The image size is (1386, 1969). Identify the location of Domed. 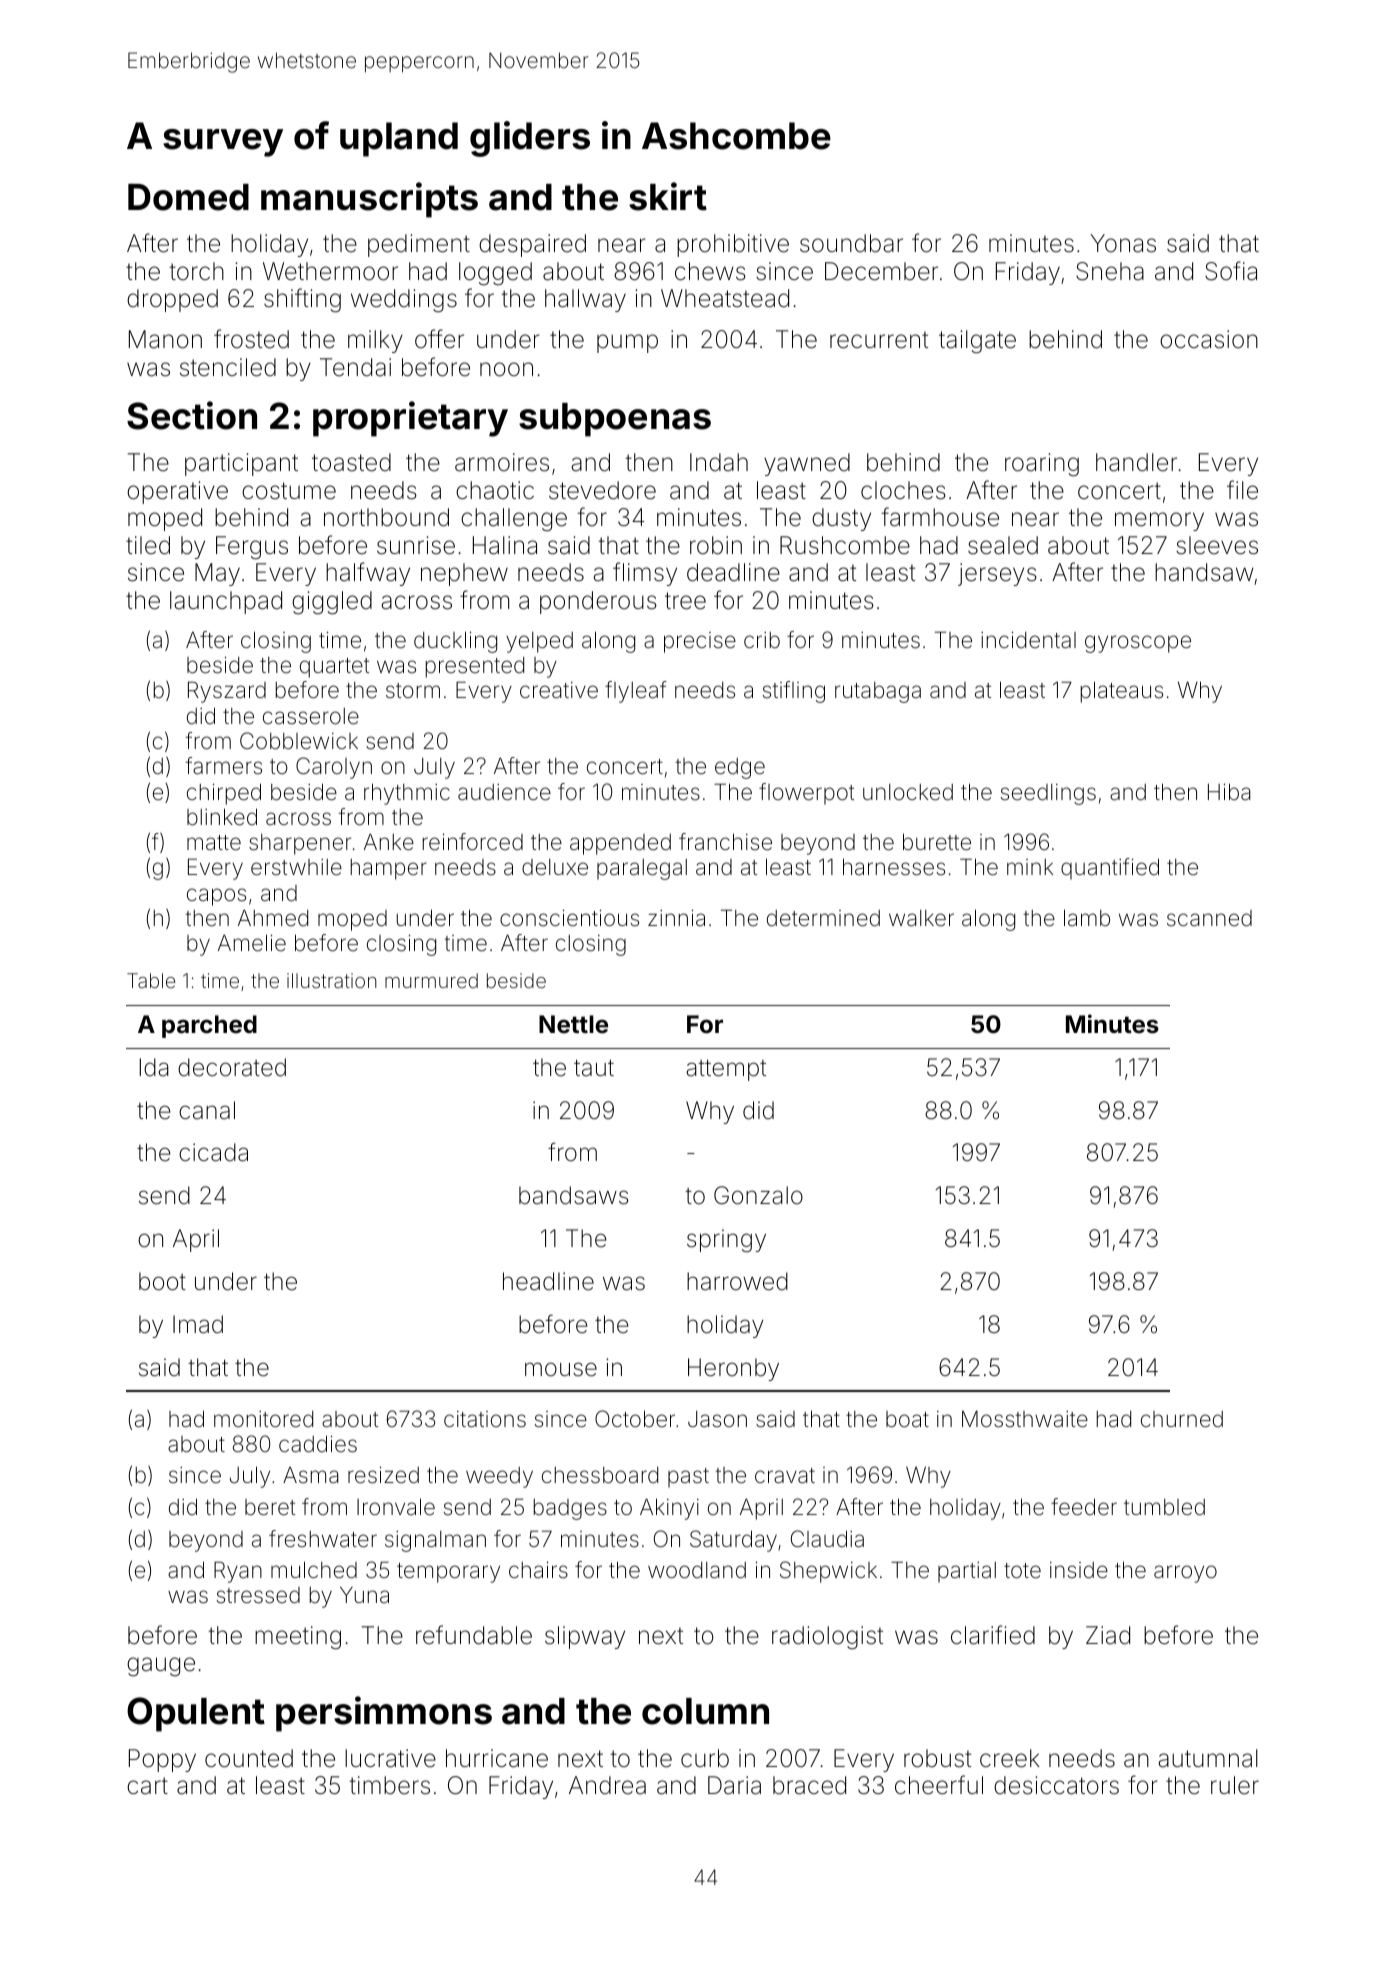
(188, 197).
